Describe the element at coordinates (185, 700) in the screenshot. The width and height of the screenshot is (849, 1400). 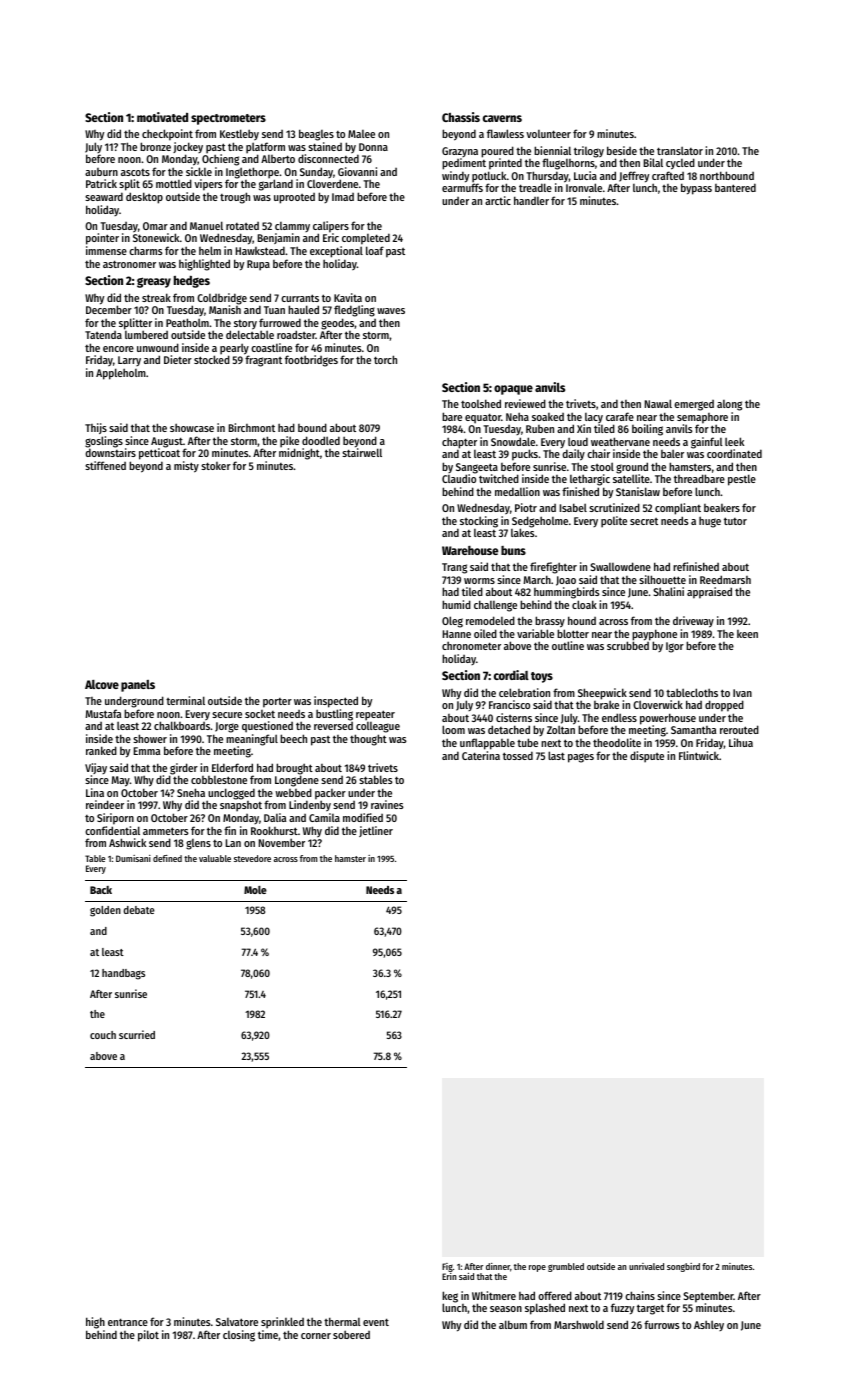
I see `terminal` at that location.
